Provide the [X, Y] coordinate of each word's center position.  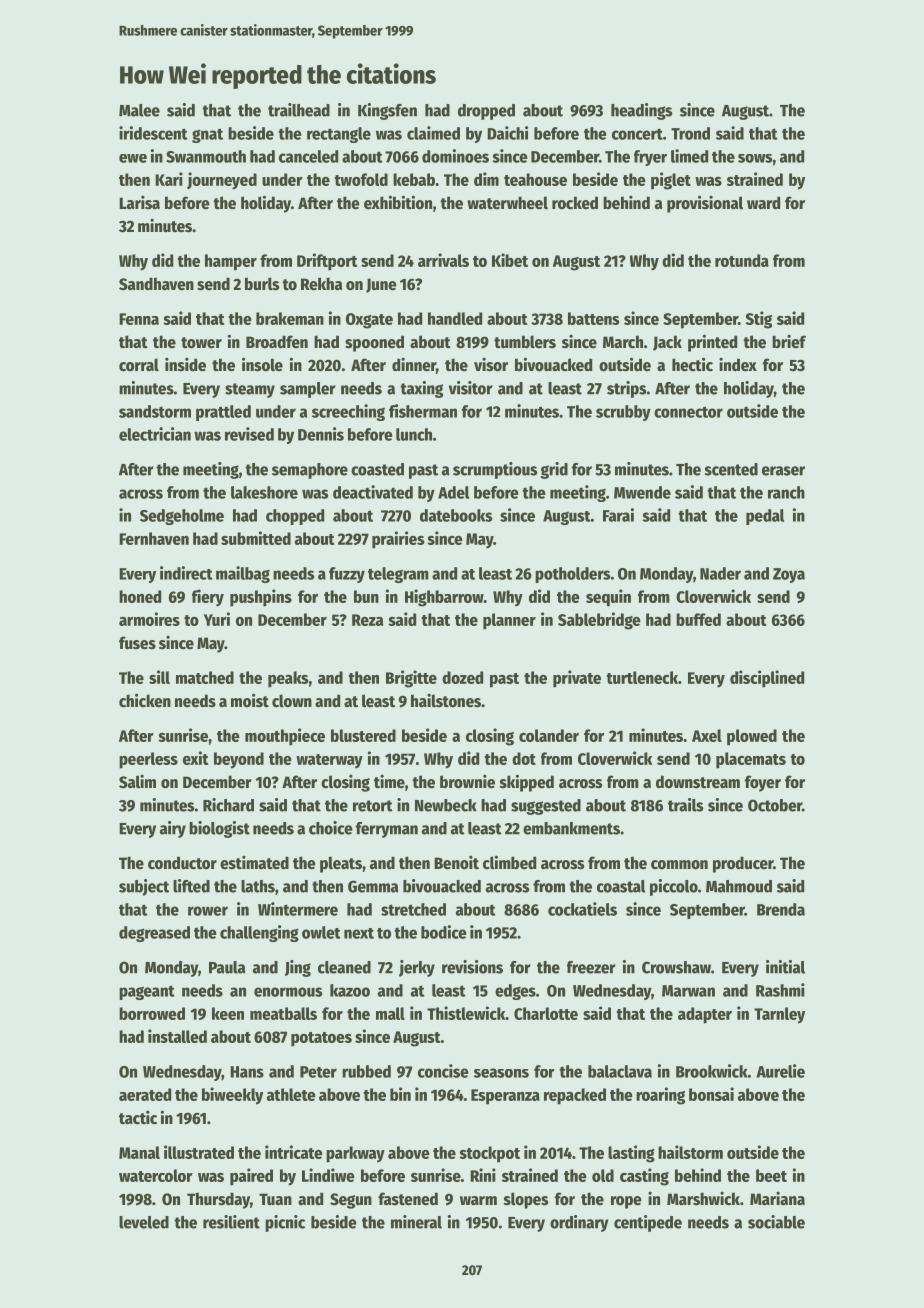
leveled [144, 1222]
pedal [765, 517]
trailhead [299, 110]
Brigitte [411, 679]
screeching [348, 412]
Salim [137, 781]
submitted [256, 538]
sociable [776, 1222]
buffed [698, 619]
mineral [416, 1222]
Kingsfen [387, 111]
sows [755, 158]
